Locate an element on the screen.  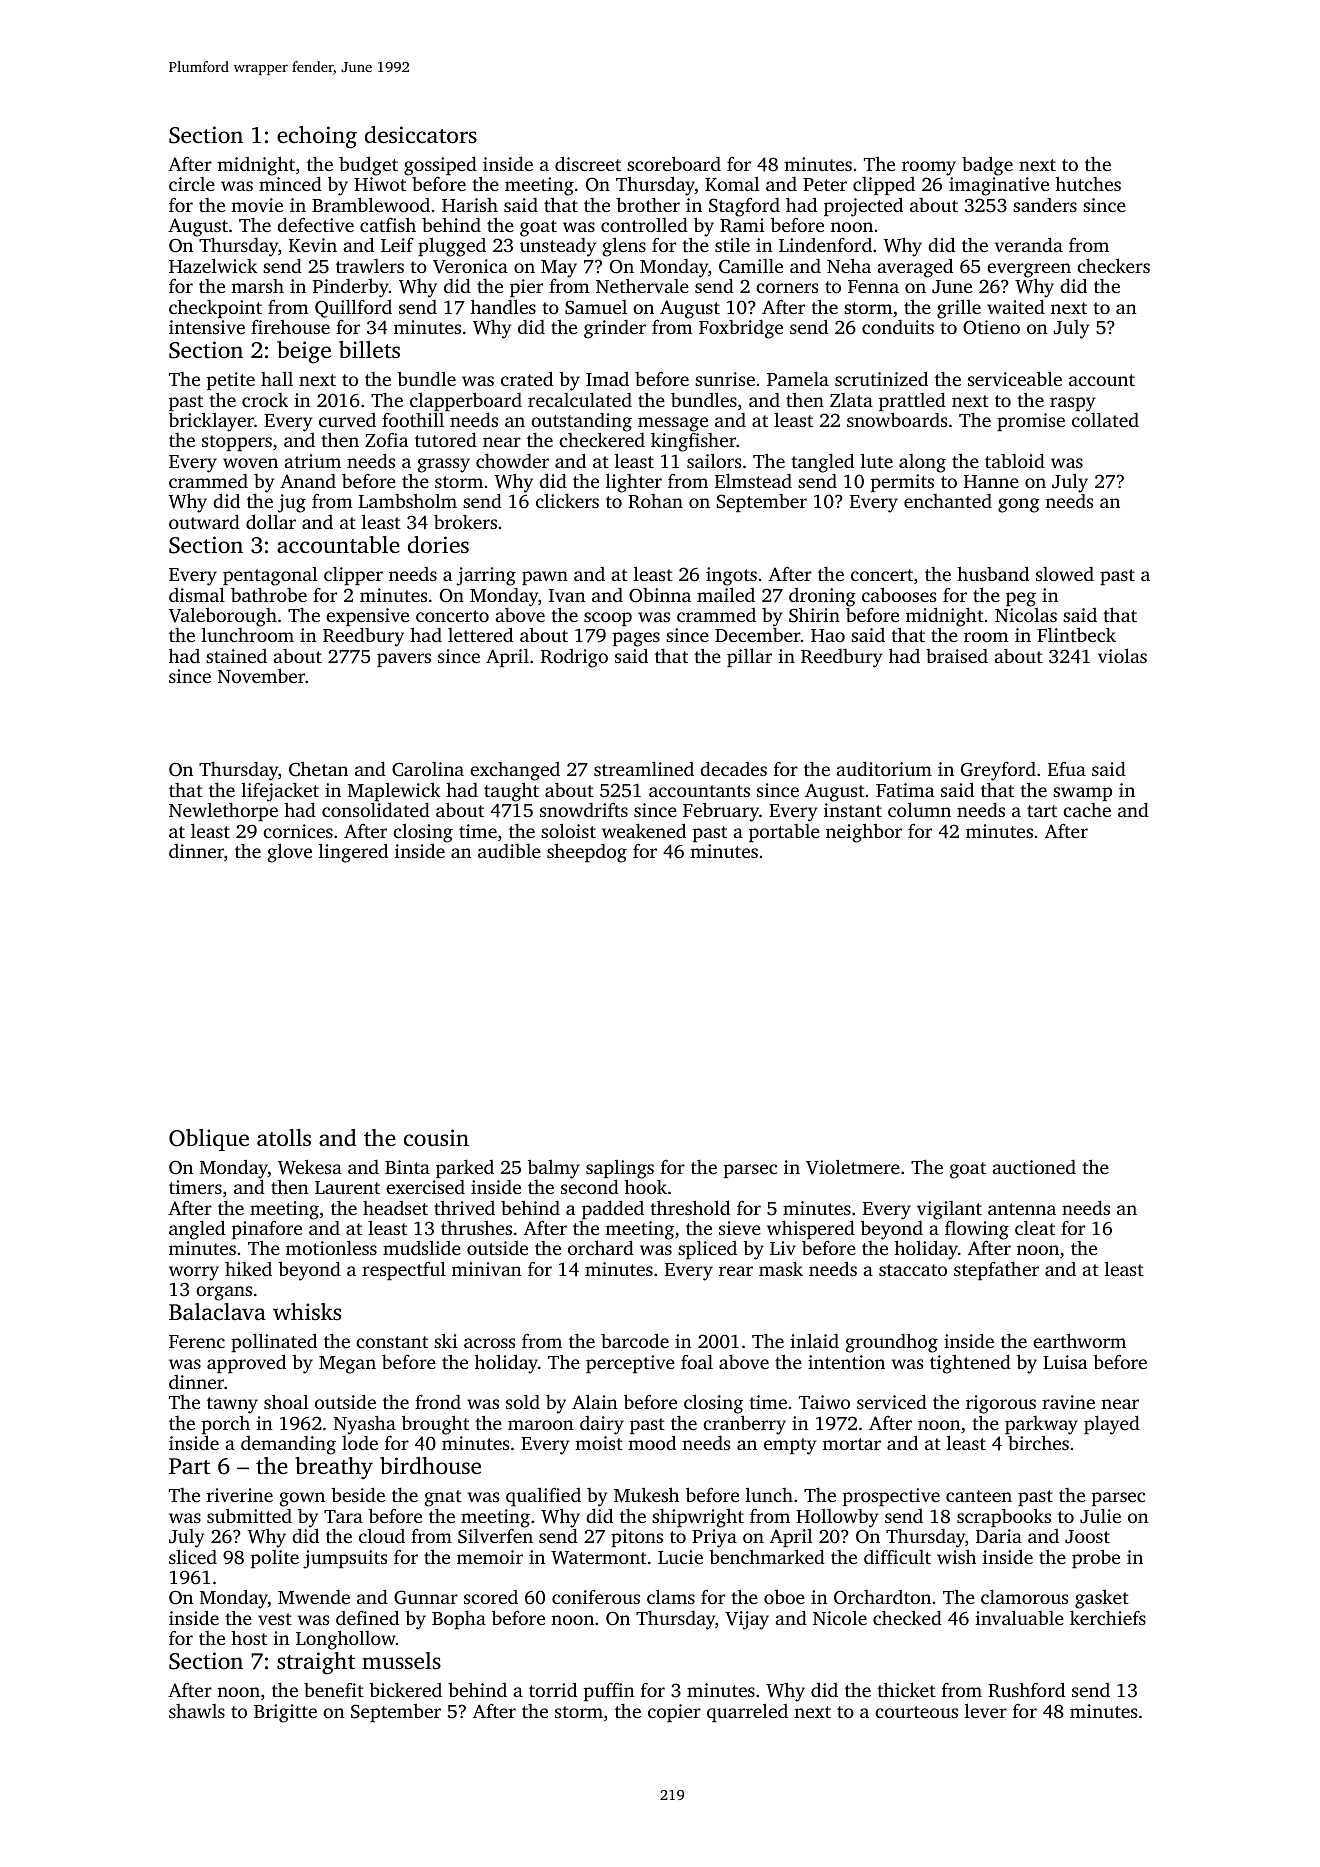
column is located at coordinates (919, 809).
